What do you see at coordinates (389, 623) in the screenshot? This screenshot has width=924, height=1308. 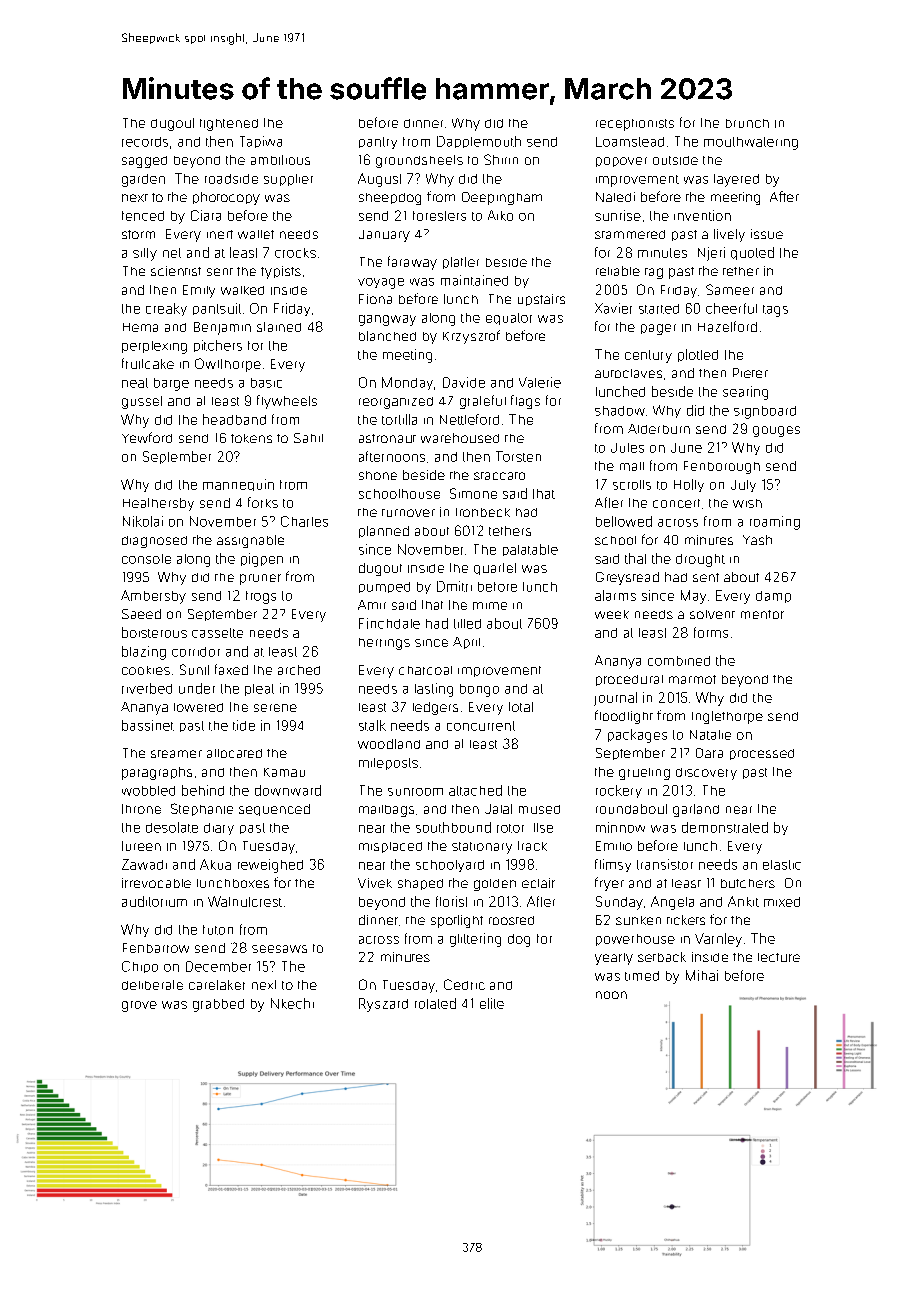 I see `Finchdale` at bounding box center [389, 623].
